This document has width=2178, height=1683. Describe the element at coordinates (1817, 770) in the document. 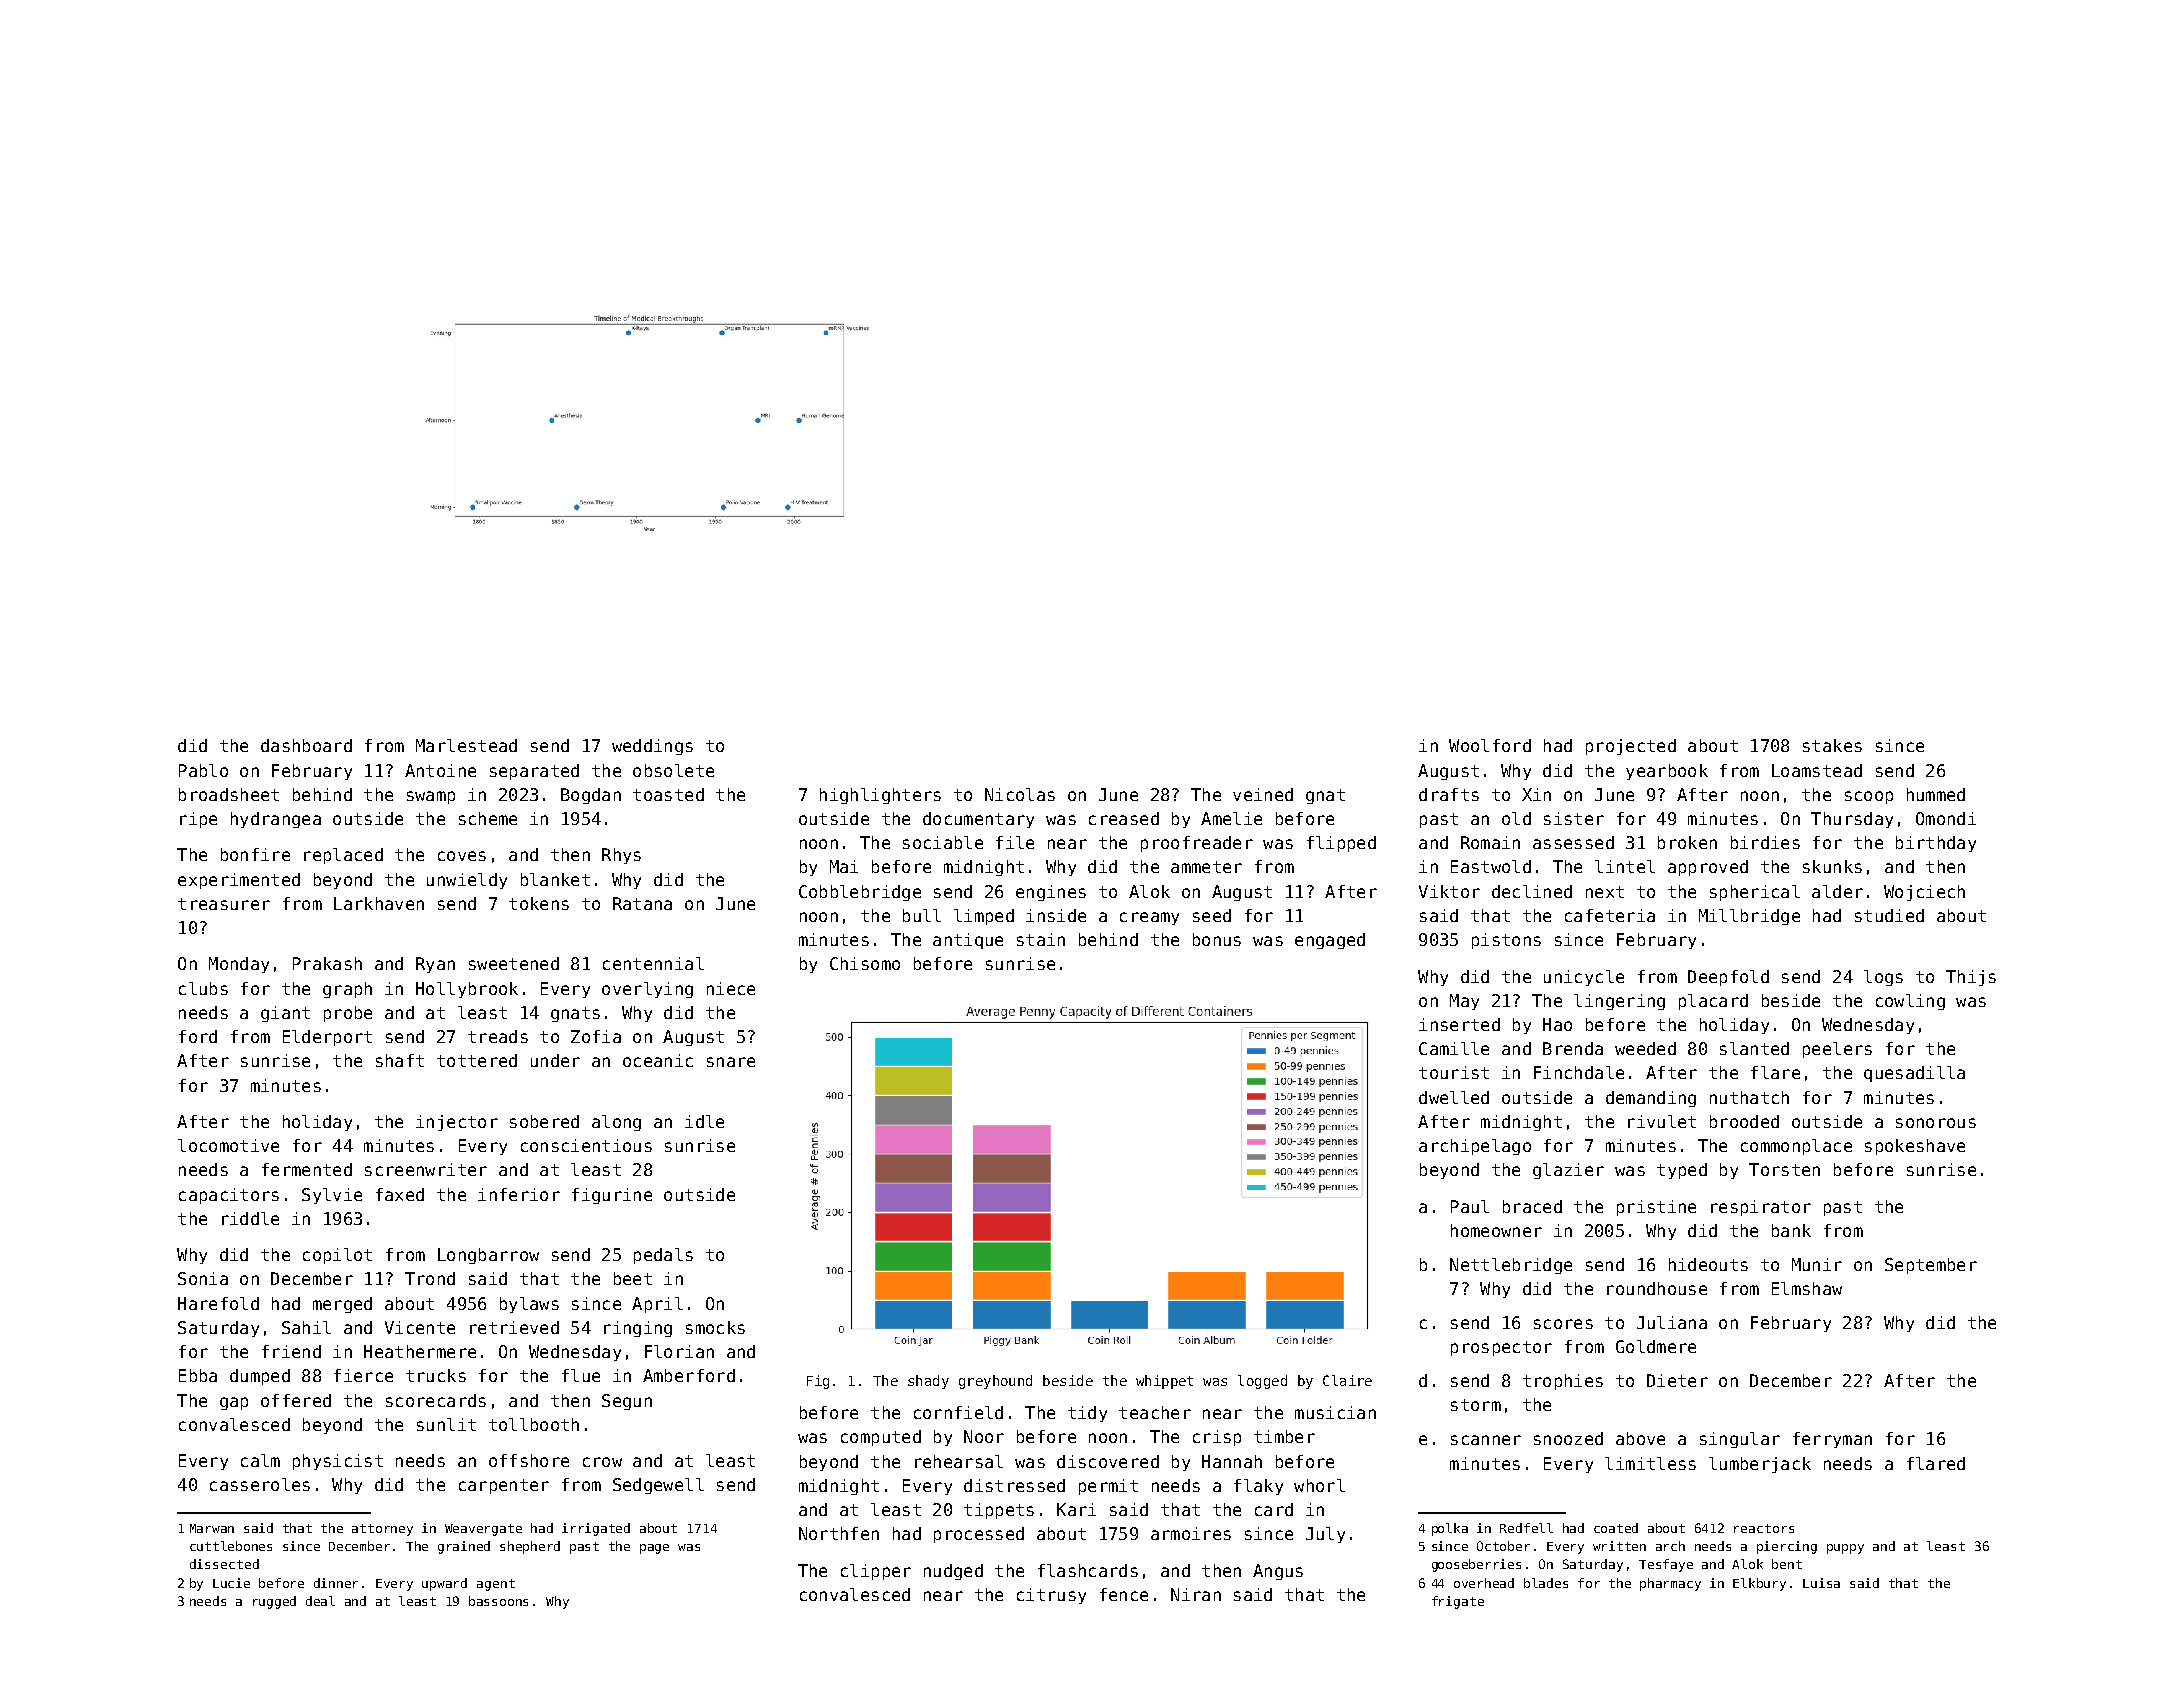

I see `Loamstead` at that location.
